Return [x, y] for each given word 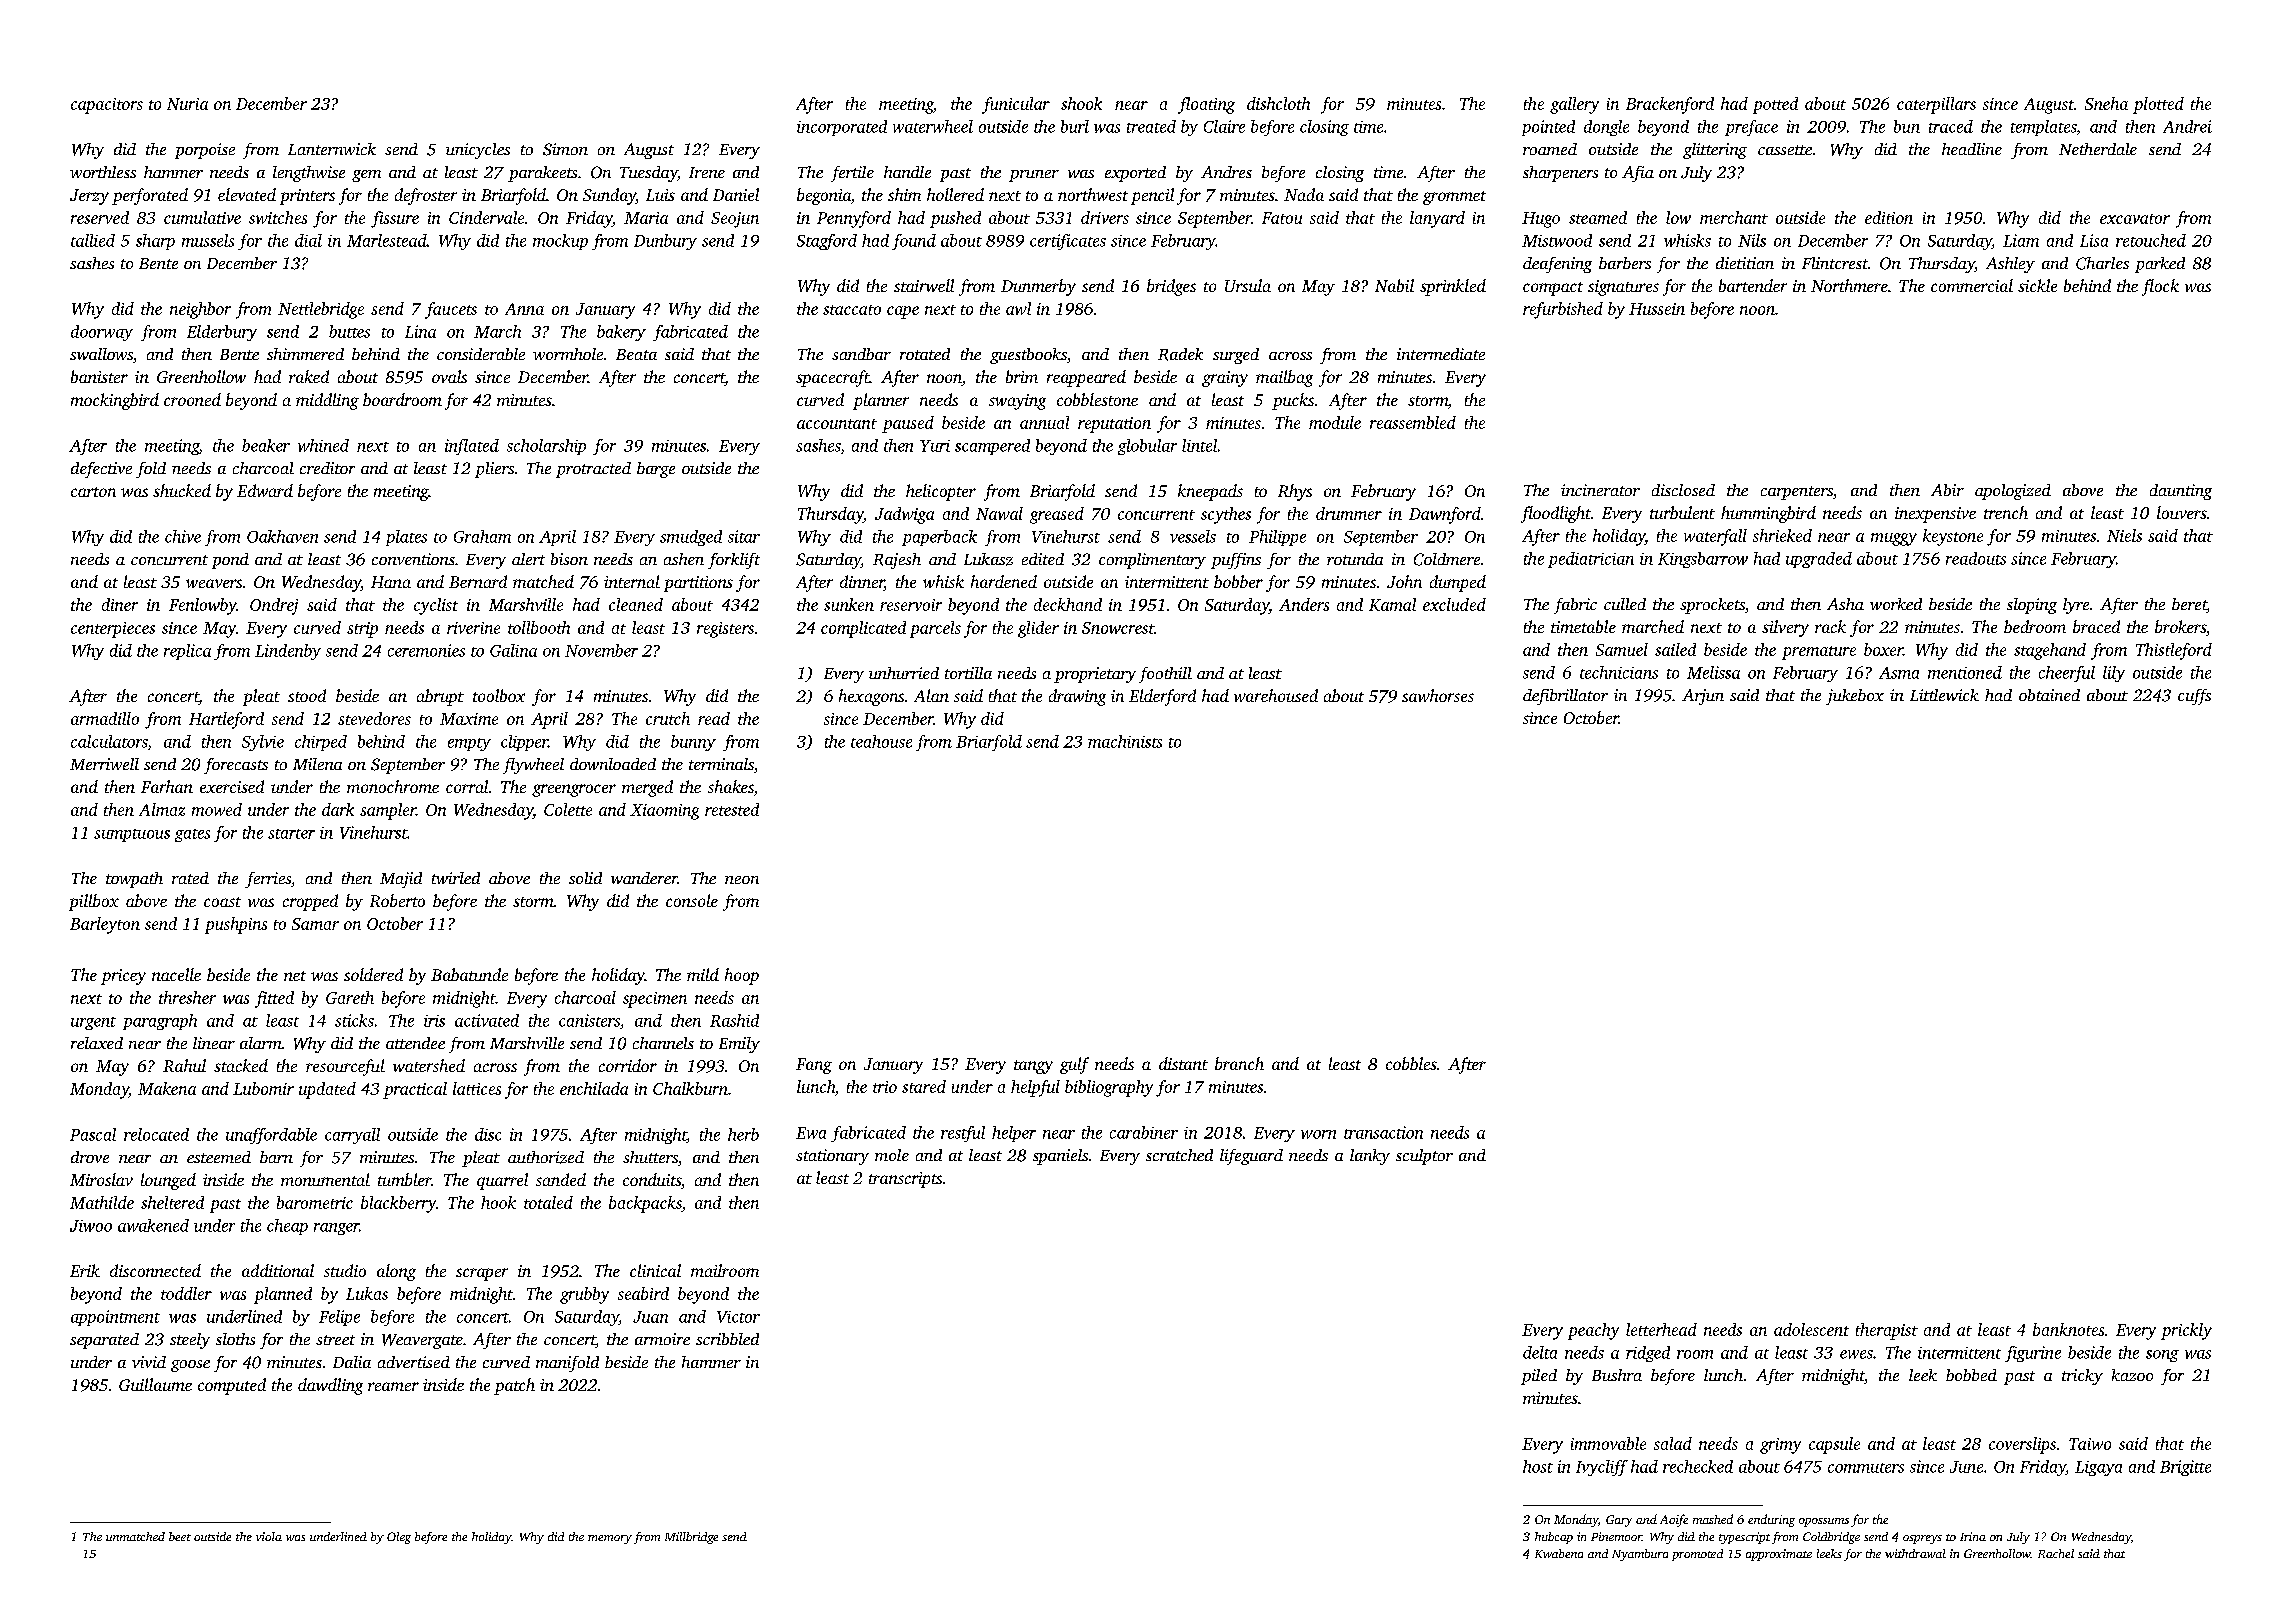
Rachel [2056, 1553]
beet [180, 1536]
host [1538, 1466]
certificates [1068, 242]
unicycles [478, 151]
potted [1775, 105]
